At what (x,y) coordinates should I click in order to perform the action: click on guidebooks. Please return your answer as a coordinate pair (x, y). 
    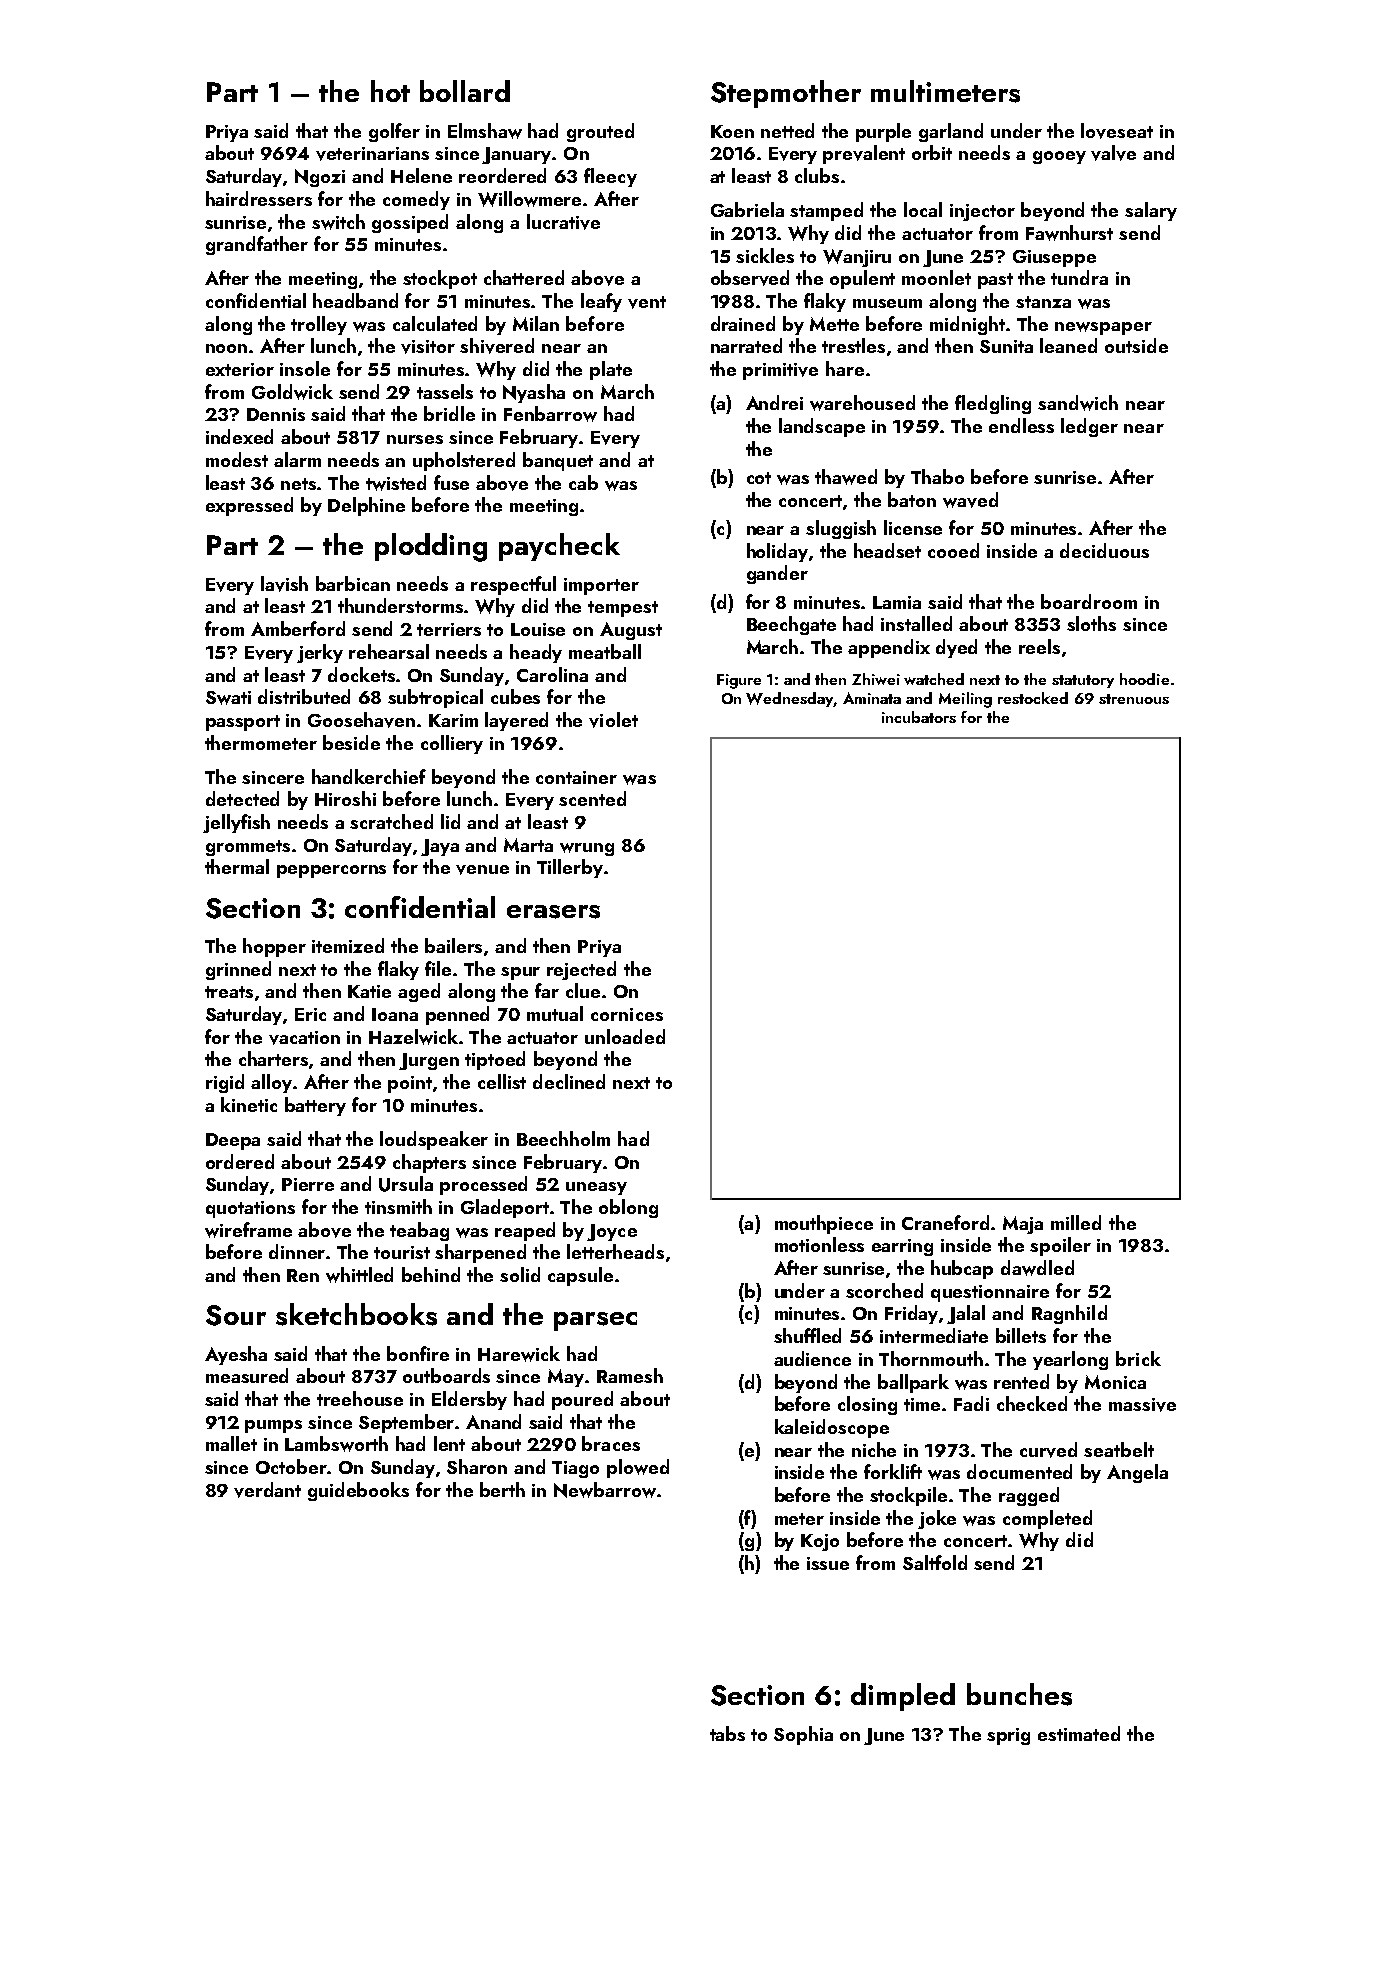
    Looking at the image, I should click on (358, 1491).
